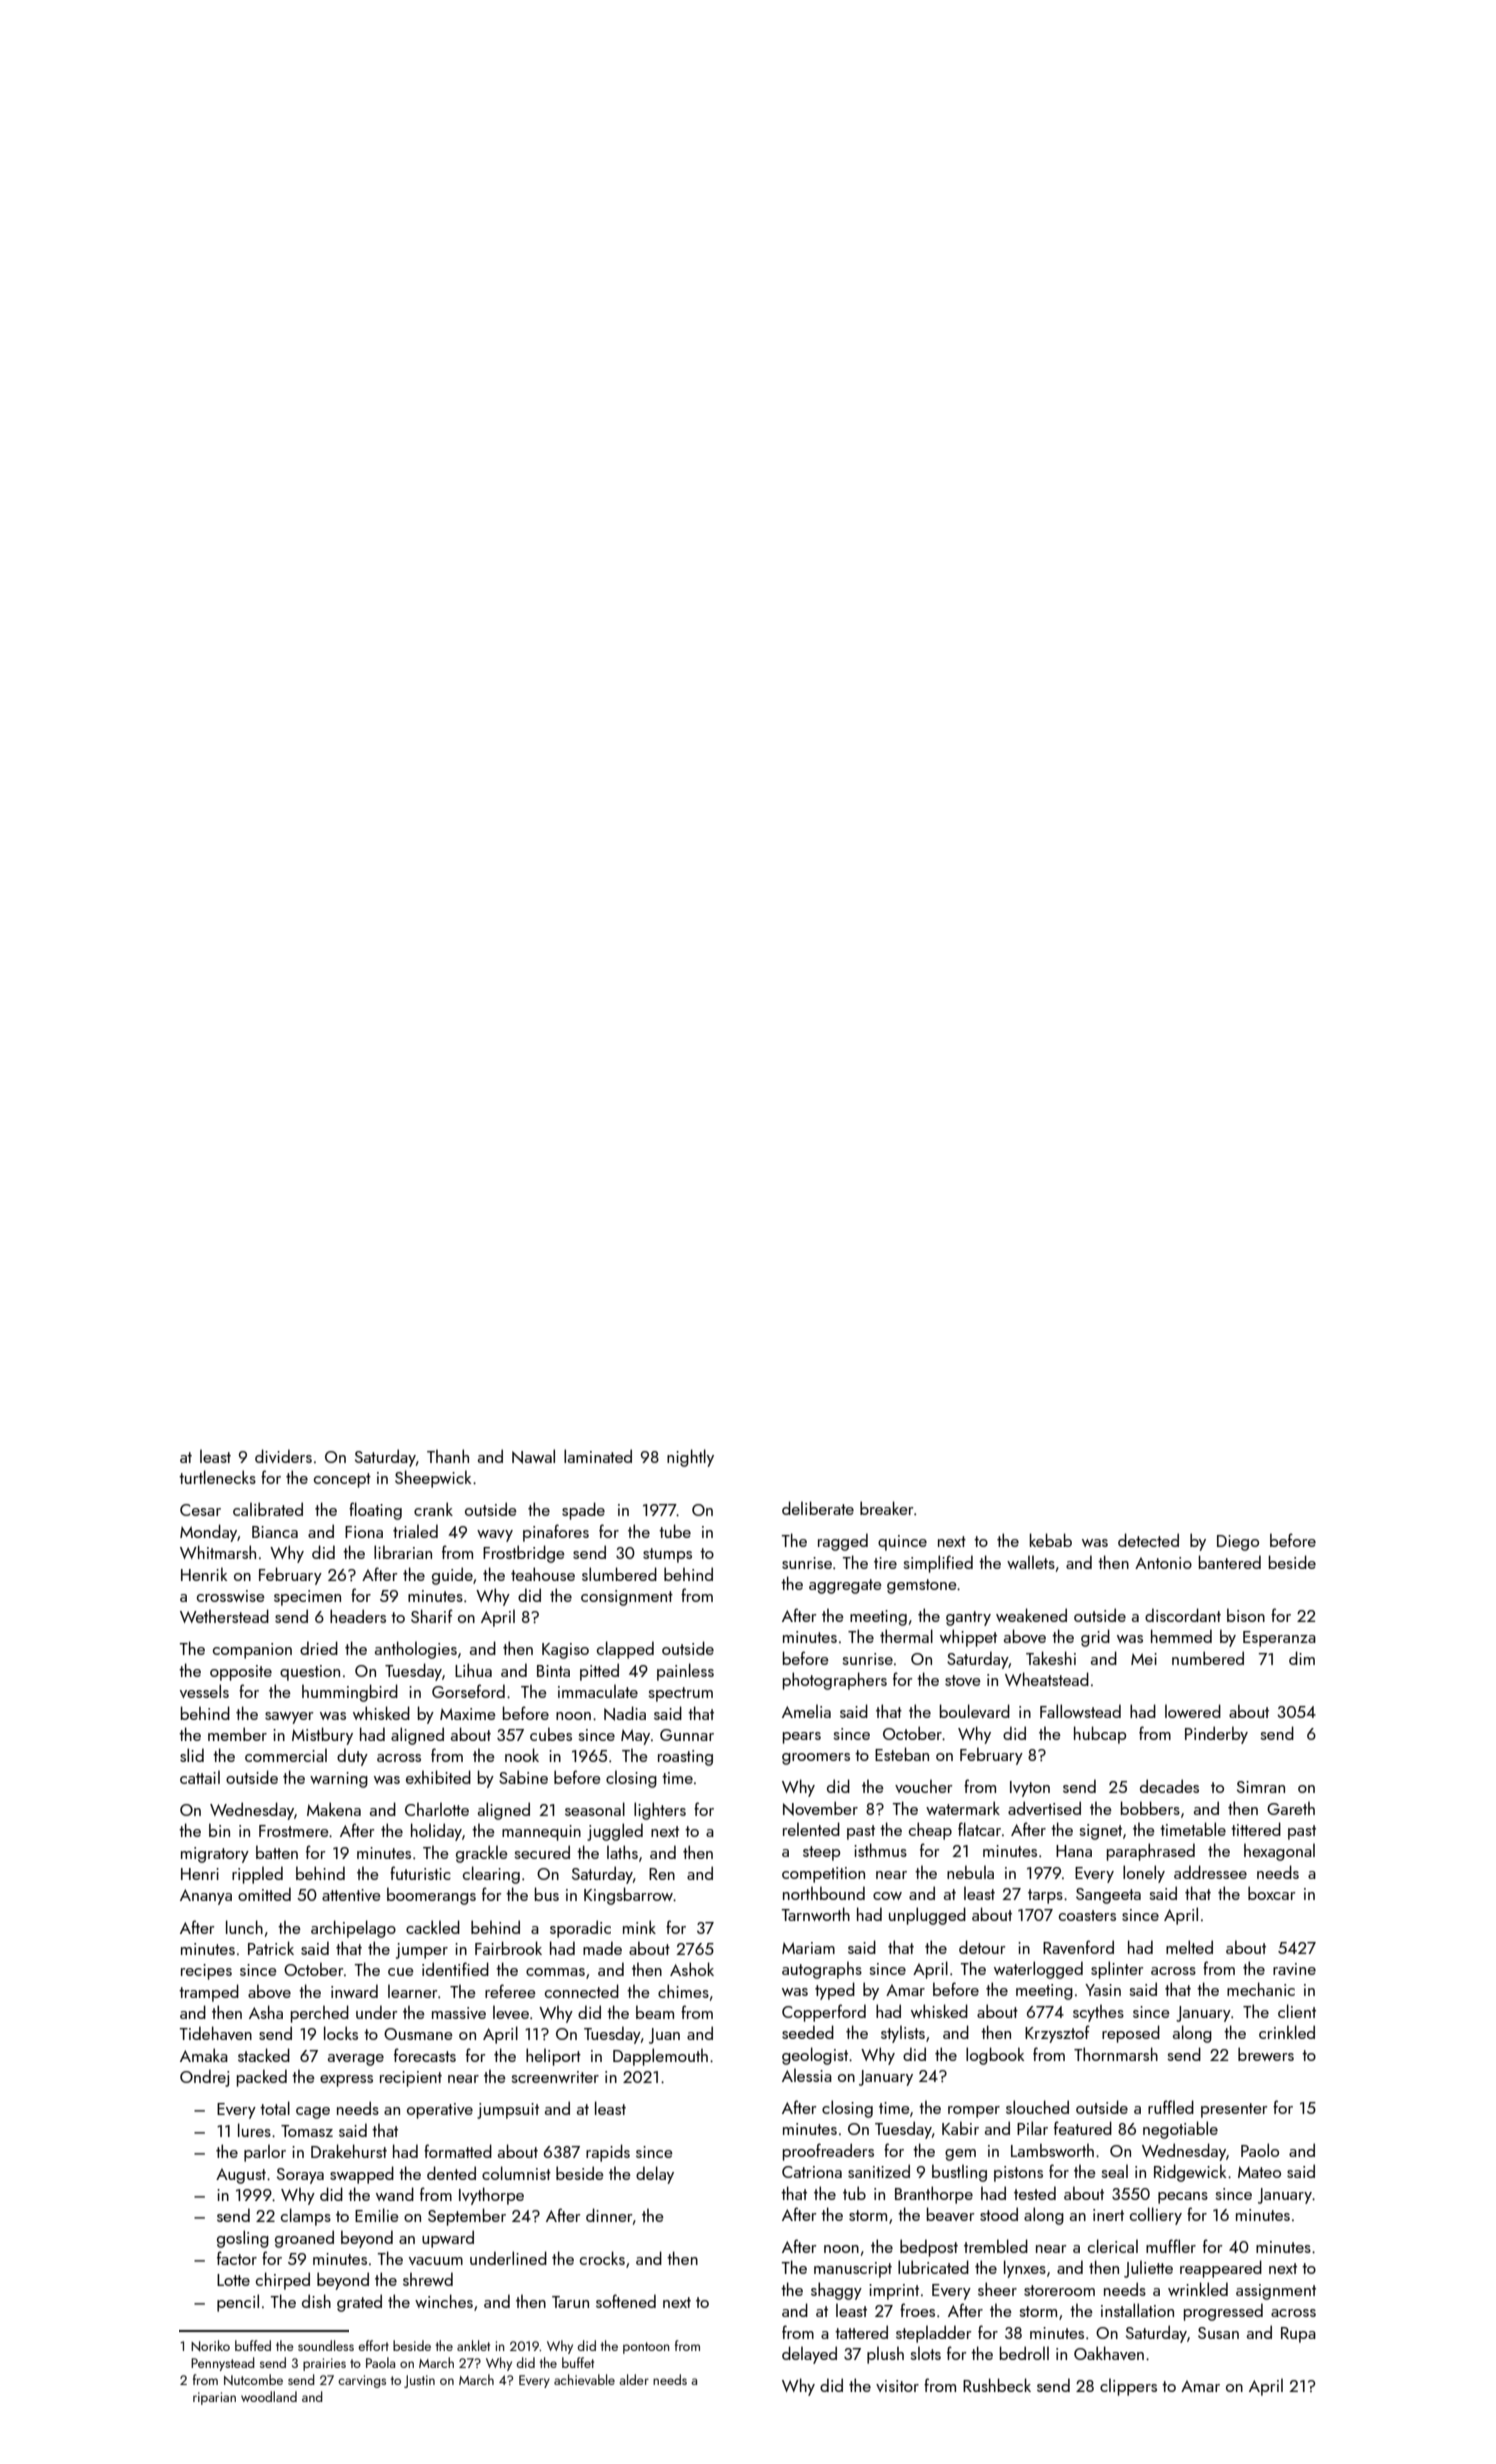 This document has height=2464, width=1496. What do you see at coordinates (1238, 1543) in the document?
I see `Diego` at bounding box center [1238, 1543].
